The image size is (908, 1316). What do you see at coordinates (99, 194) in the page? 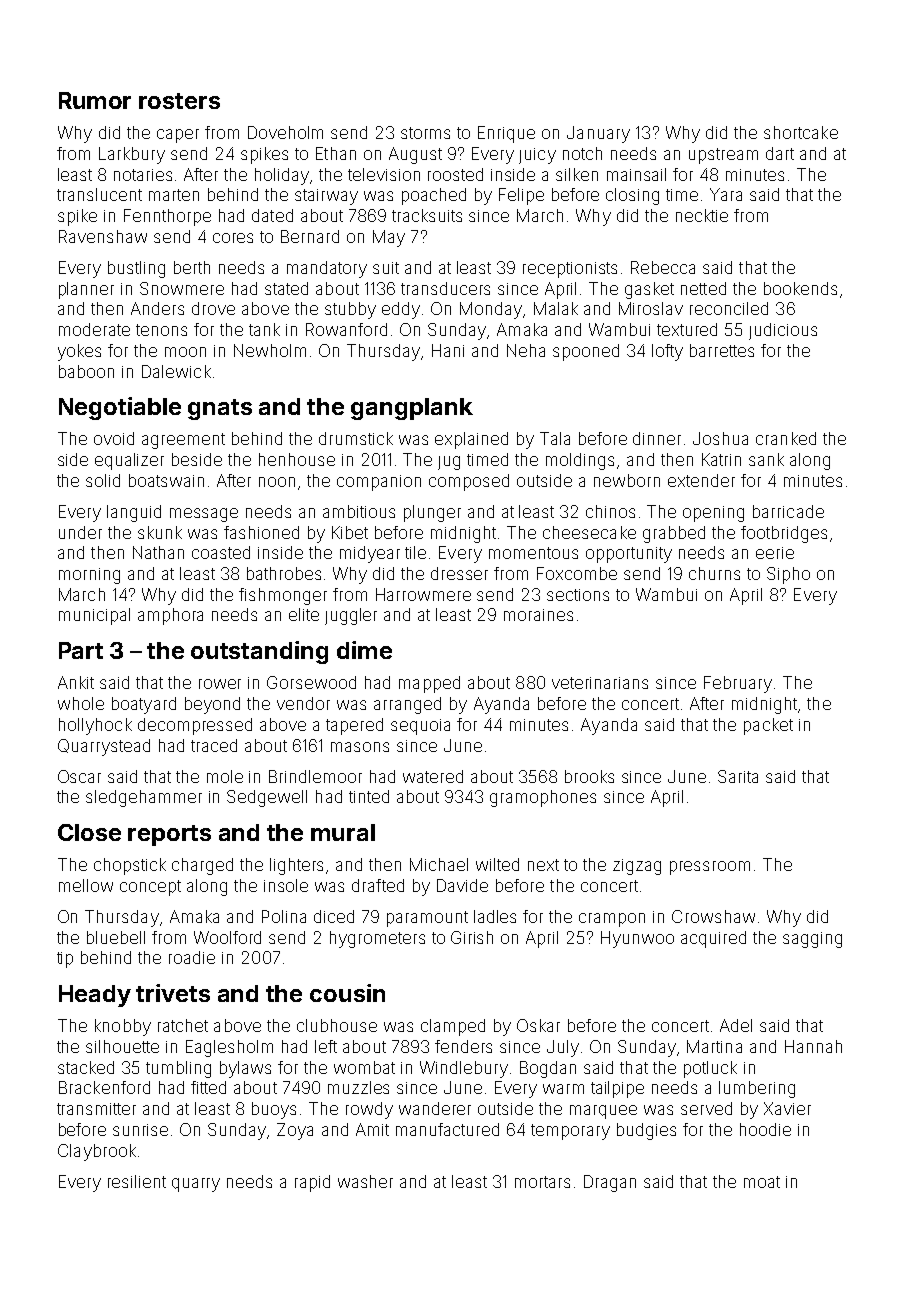
I see `translucent` at bounding box center [99, 194].
